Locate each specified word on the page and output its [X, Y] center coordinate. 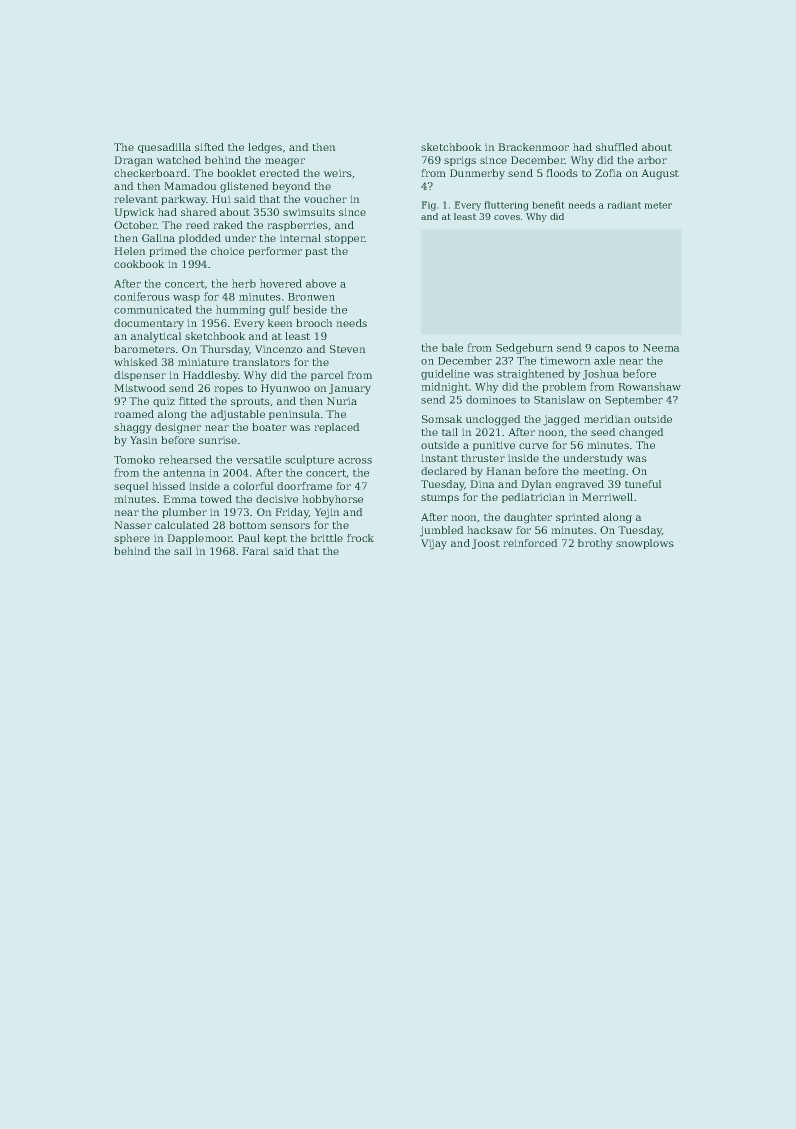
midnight [445, 387]
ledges [265, 148]
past [316, 252]
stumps [440, 498]
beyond [291, 187]
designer [178, 428]
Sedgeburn [524, 348]
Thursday [225, 350]
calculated [182, 525]
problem [564, 387]
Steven [348, 349]
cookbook [139, 264]
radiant [624, 205]
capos [610, 350]
